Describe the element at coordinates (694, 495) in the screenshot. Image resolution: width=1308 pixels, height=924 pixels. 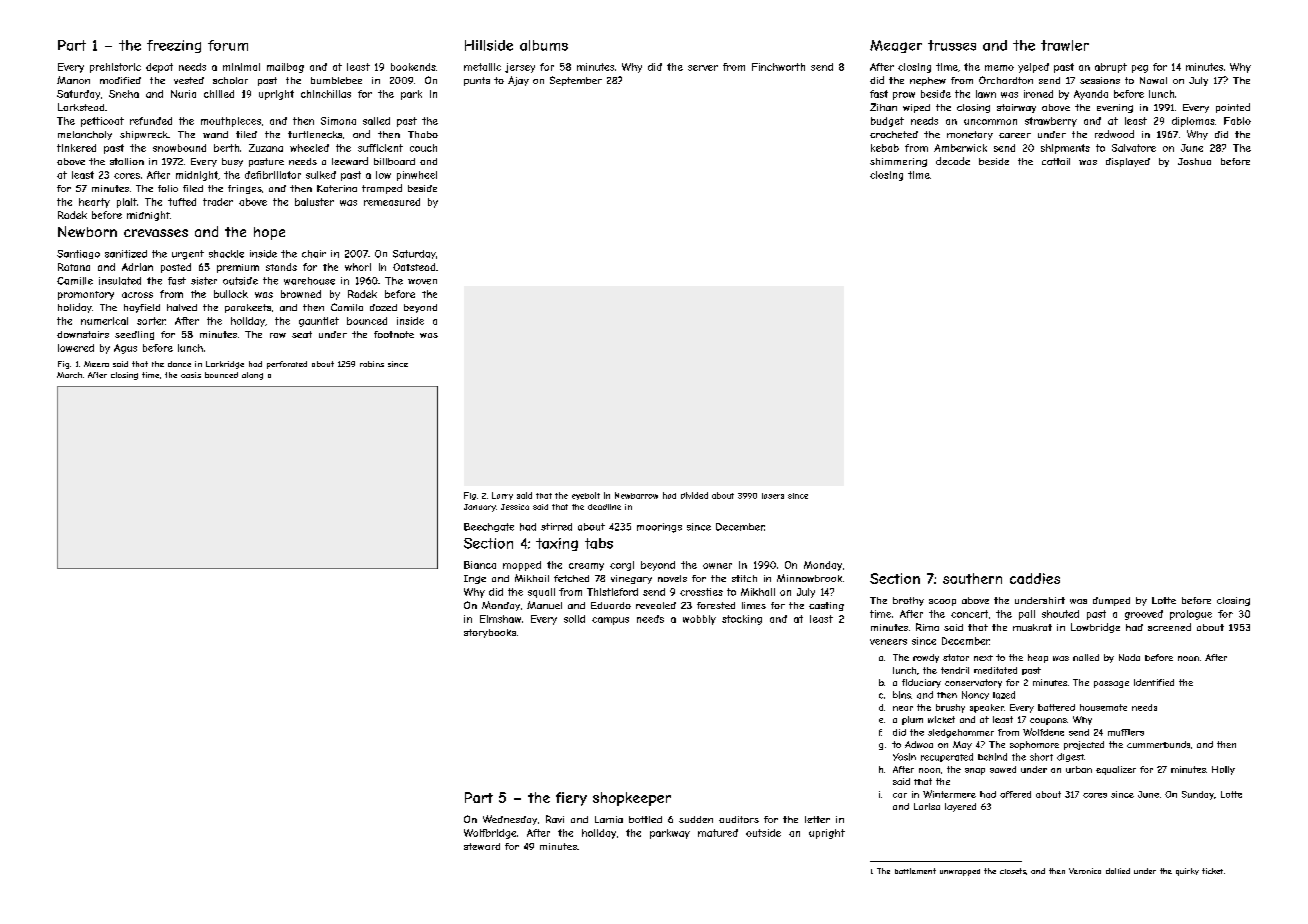
I see `divided` at that location.
